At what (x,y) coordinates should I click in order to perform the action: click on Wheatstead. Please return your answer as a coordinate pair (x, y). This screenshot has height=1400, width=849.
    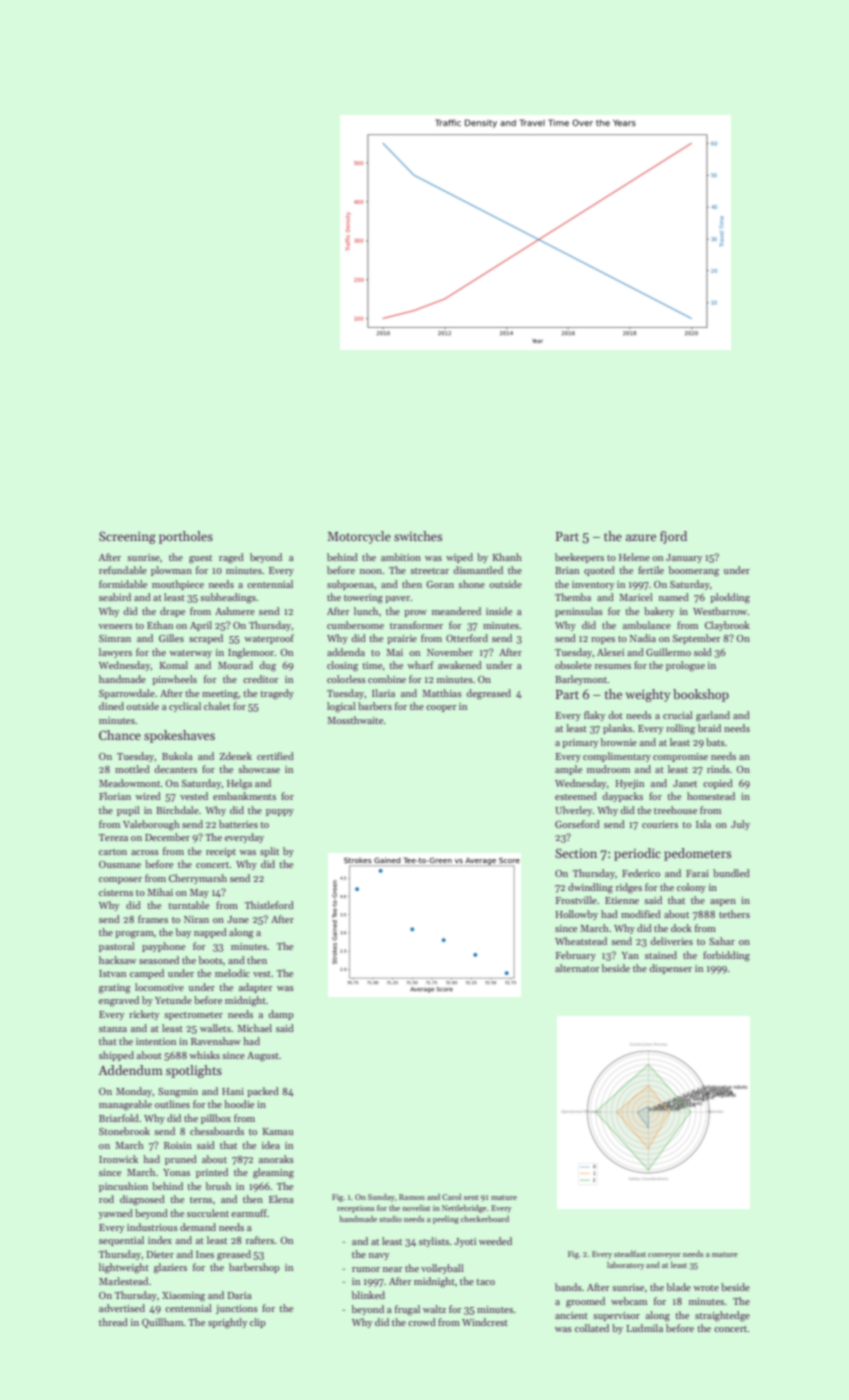
    Looking at the image, I should click on (581, 941).
